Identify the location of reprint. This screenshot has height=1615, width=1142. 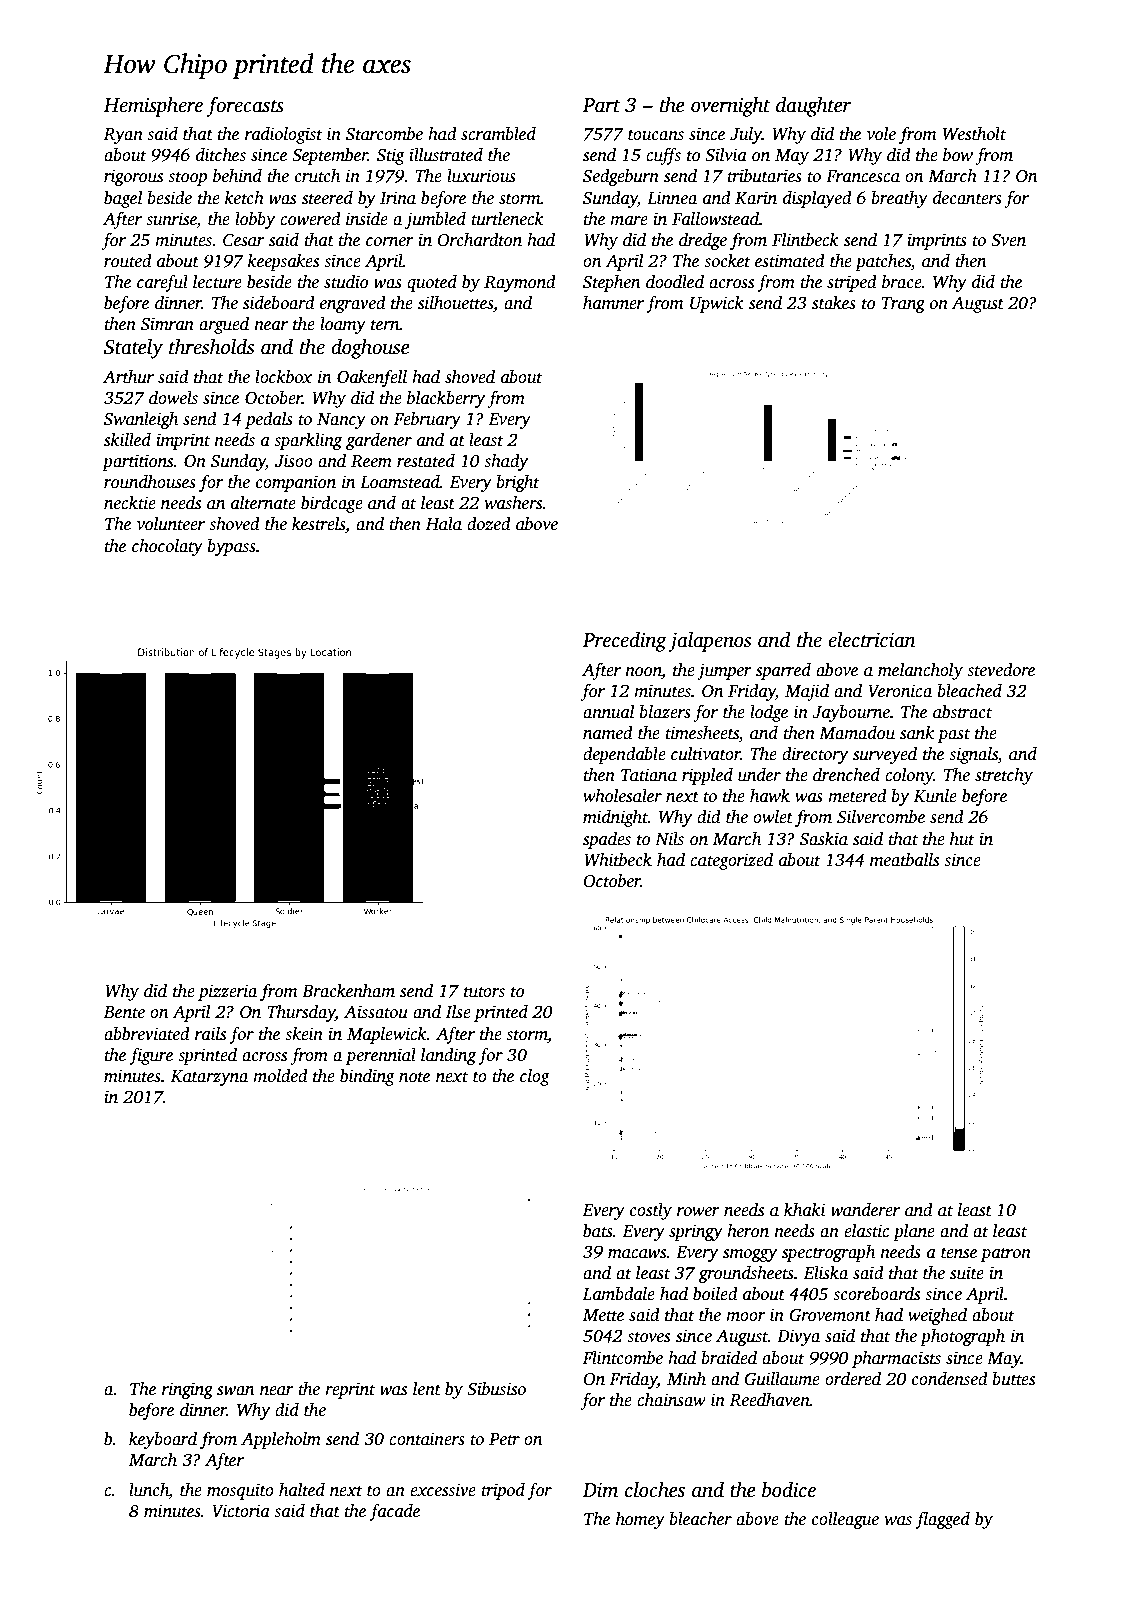
(350, 1390).
